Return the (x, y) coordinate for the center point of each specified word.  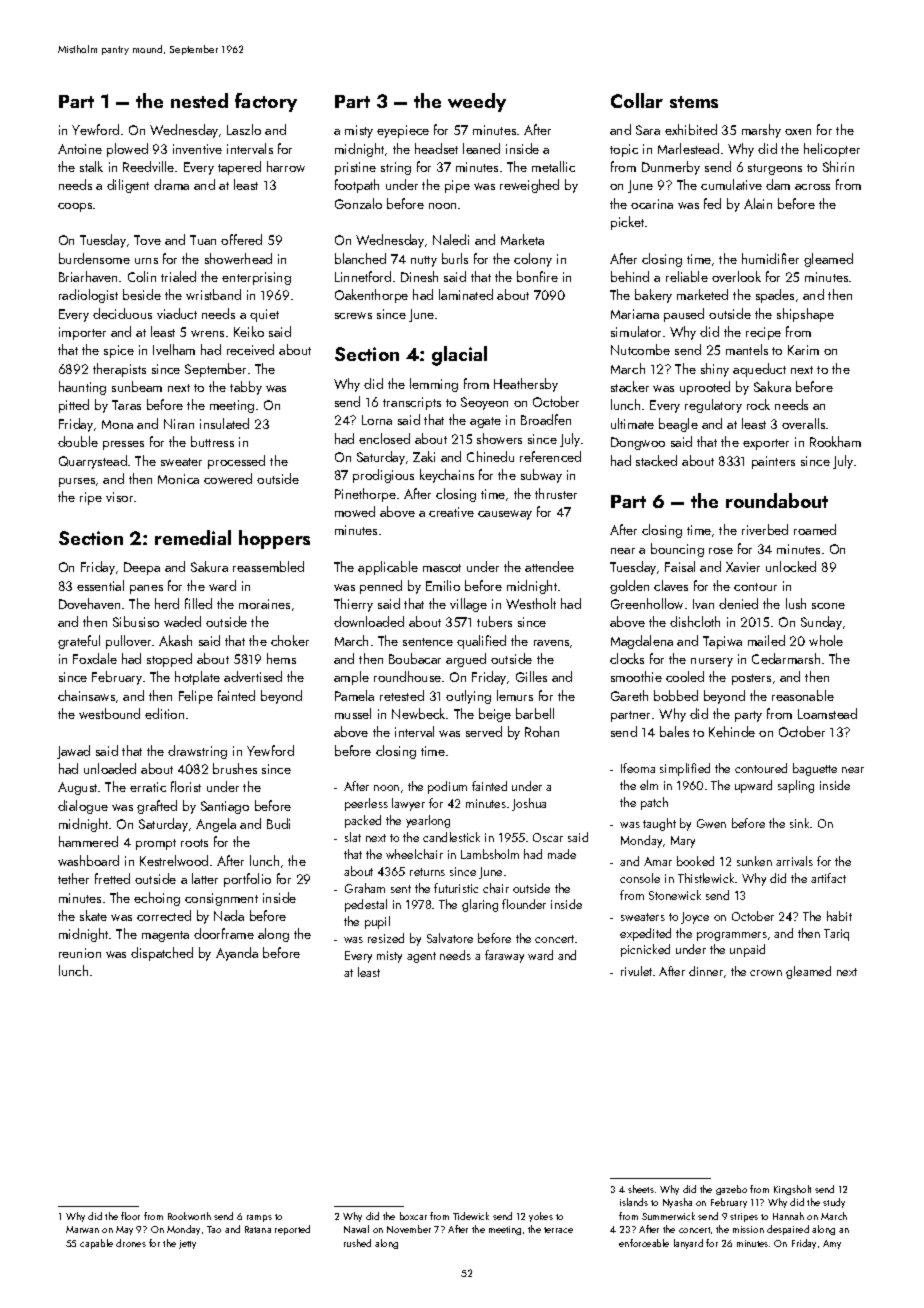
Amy (832, 1244)
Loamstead (827, 713)
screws (353, 315)
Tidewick (471, 1216)
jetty (187, 1244)
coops (75, 207)
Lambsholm (490, 854)
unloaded (110, 768)
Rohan (542, 731)
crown (766, 973)
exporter (766, 444)
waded (182, 621)
